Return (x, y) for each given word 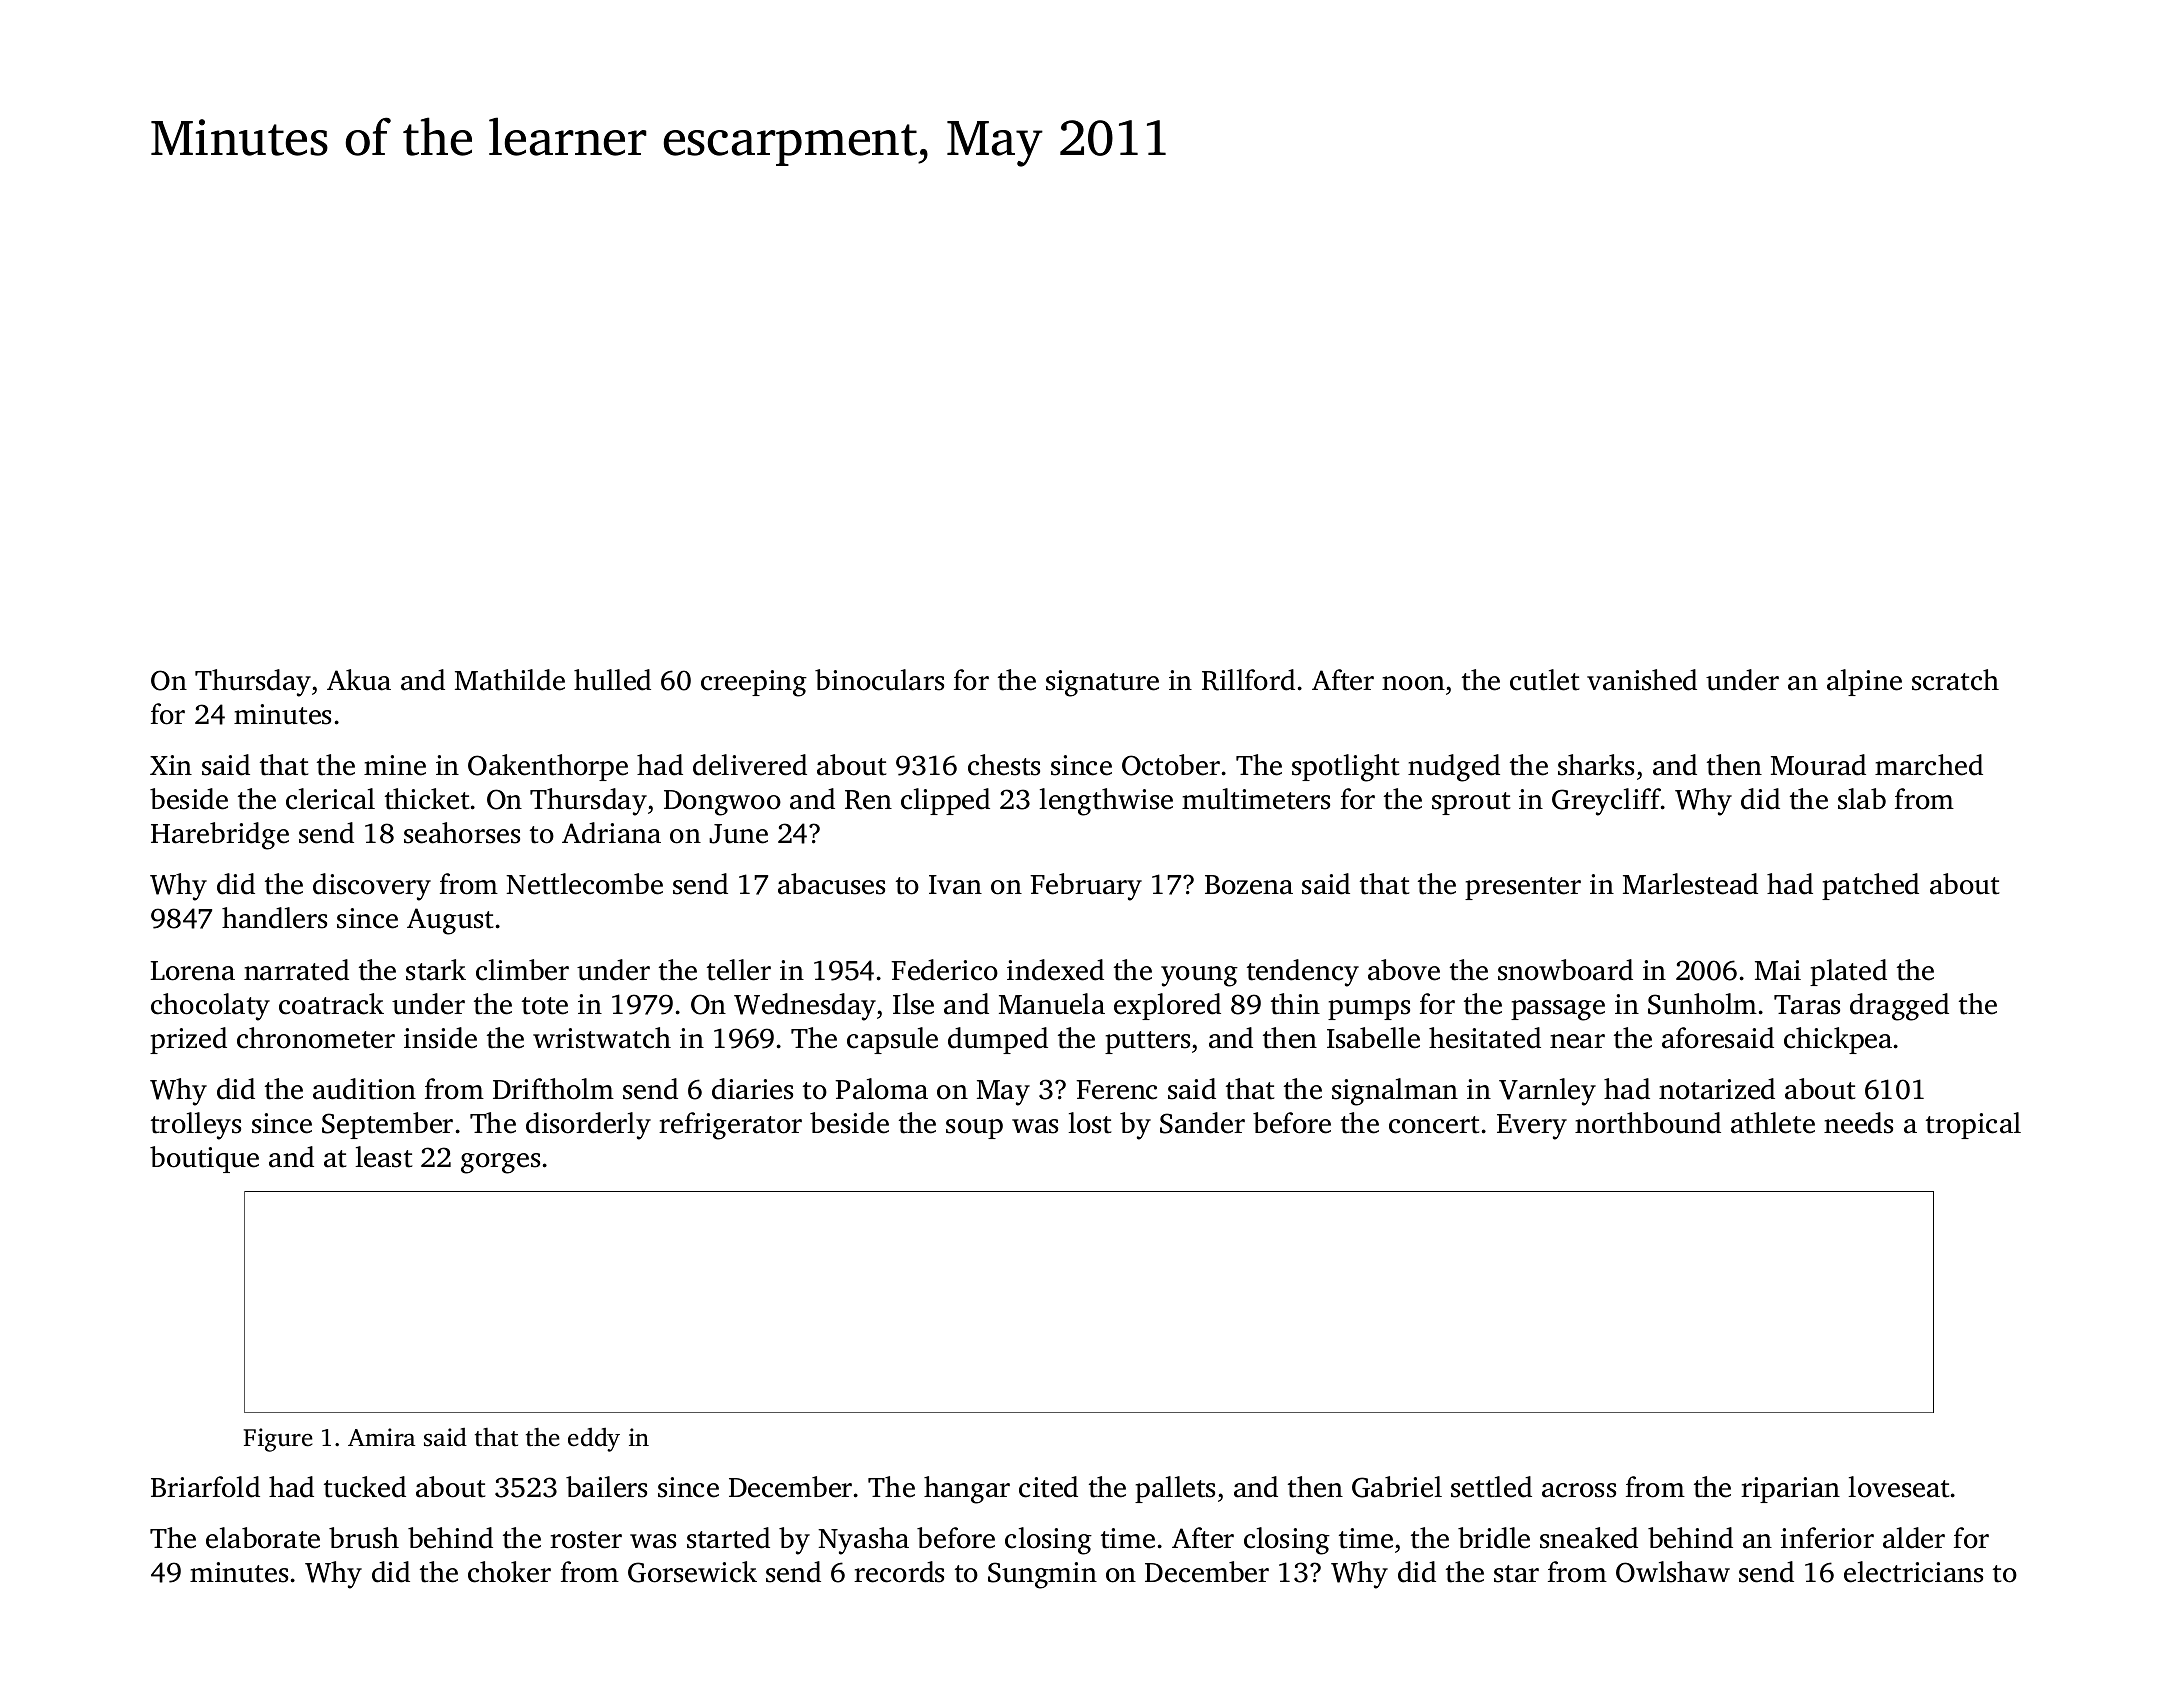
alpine (1864, 682)
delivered (750, 765)
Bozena (1249, 885)
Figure (278, 1440)
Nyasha (863, 1541)
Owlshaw (1673, 1572)
